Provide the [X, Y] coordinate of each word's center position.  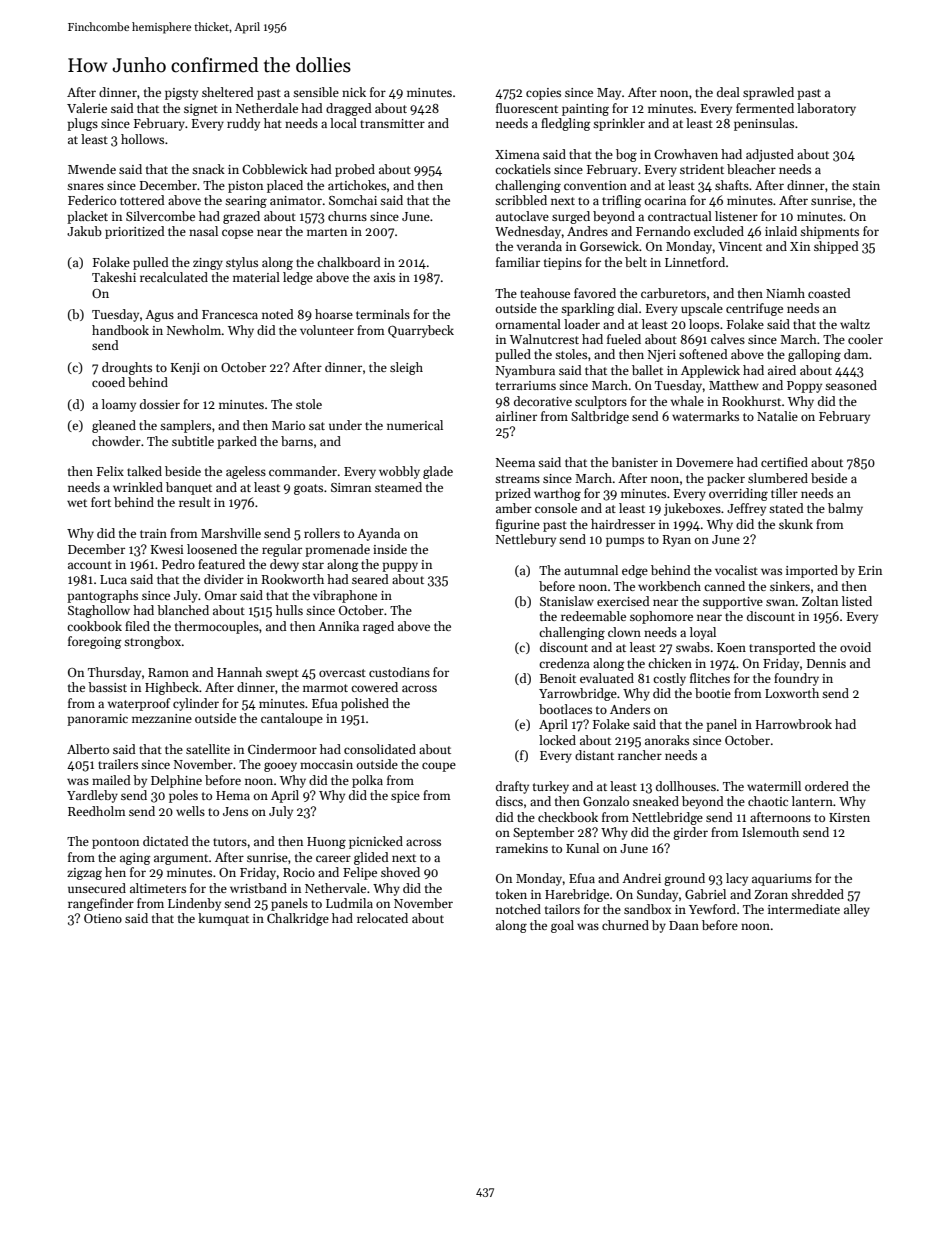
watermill [774, 786]
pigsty [181, 94]
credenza [564, 663]
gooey [280, 767]
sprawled [768, 93]
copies [543, 94]
